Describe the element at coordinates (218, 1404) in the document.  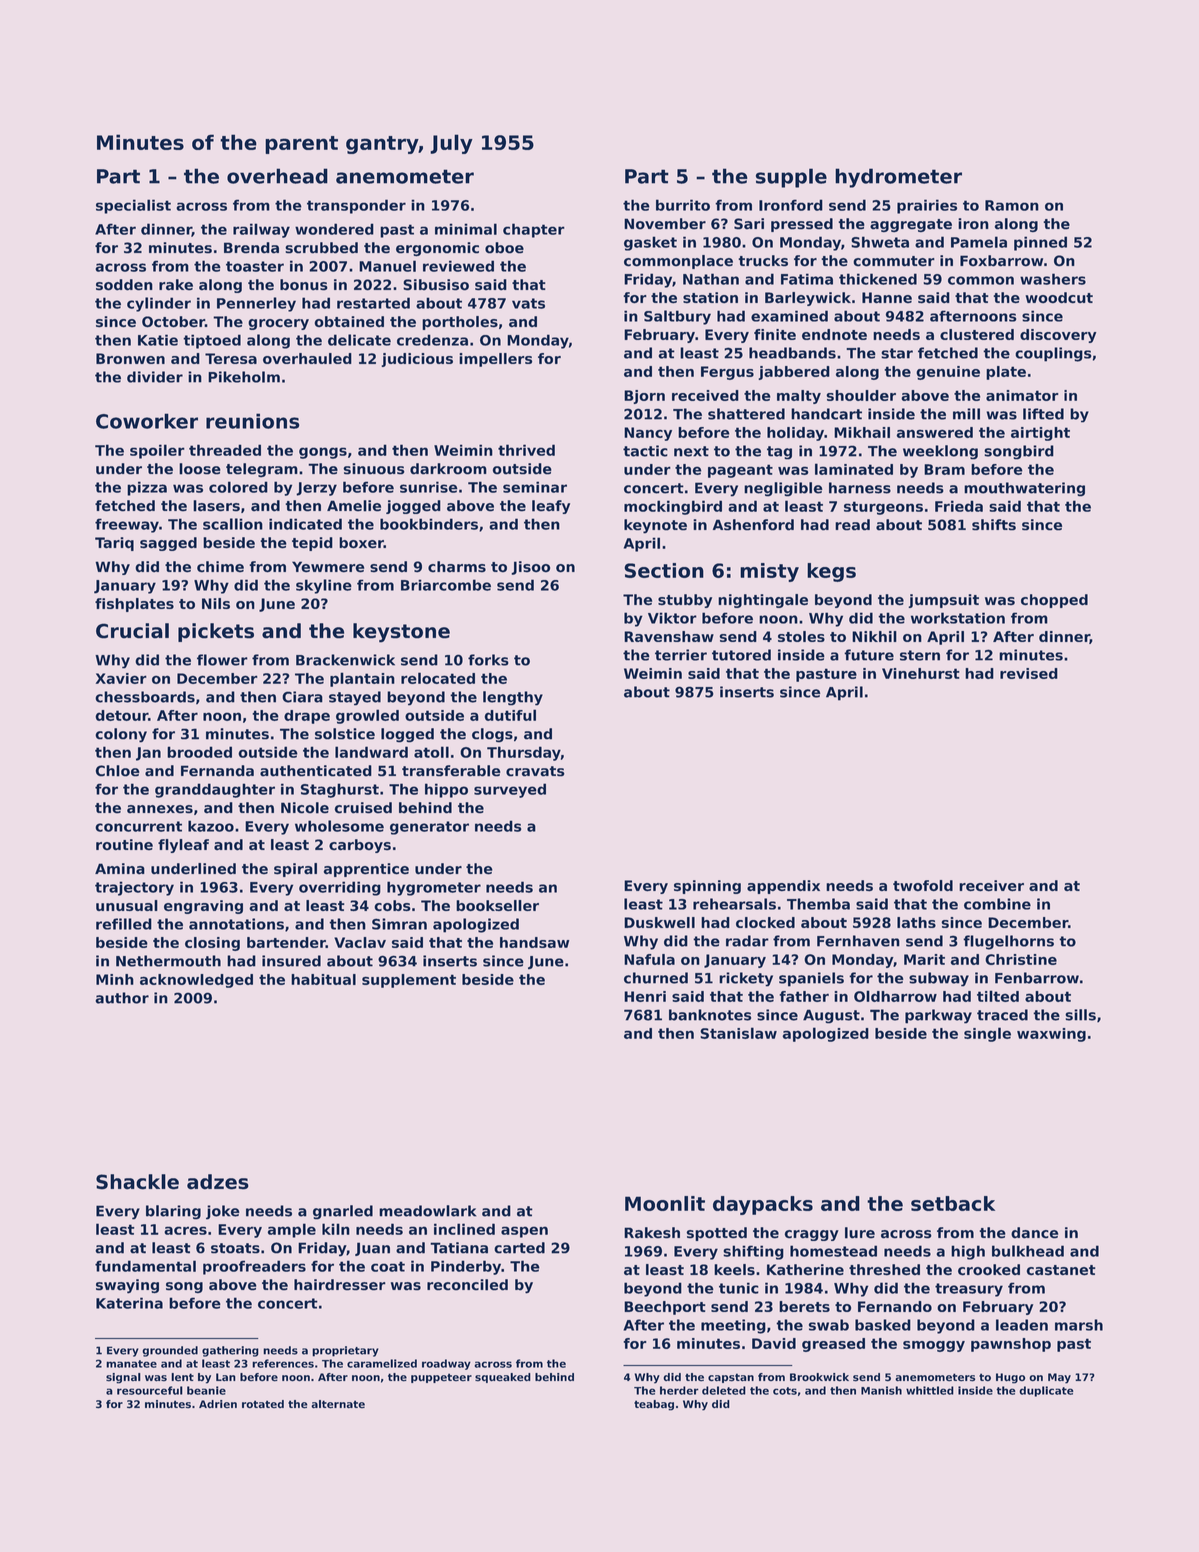
I see `Adrien` at that location.
